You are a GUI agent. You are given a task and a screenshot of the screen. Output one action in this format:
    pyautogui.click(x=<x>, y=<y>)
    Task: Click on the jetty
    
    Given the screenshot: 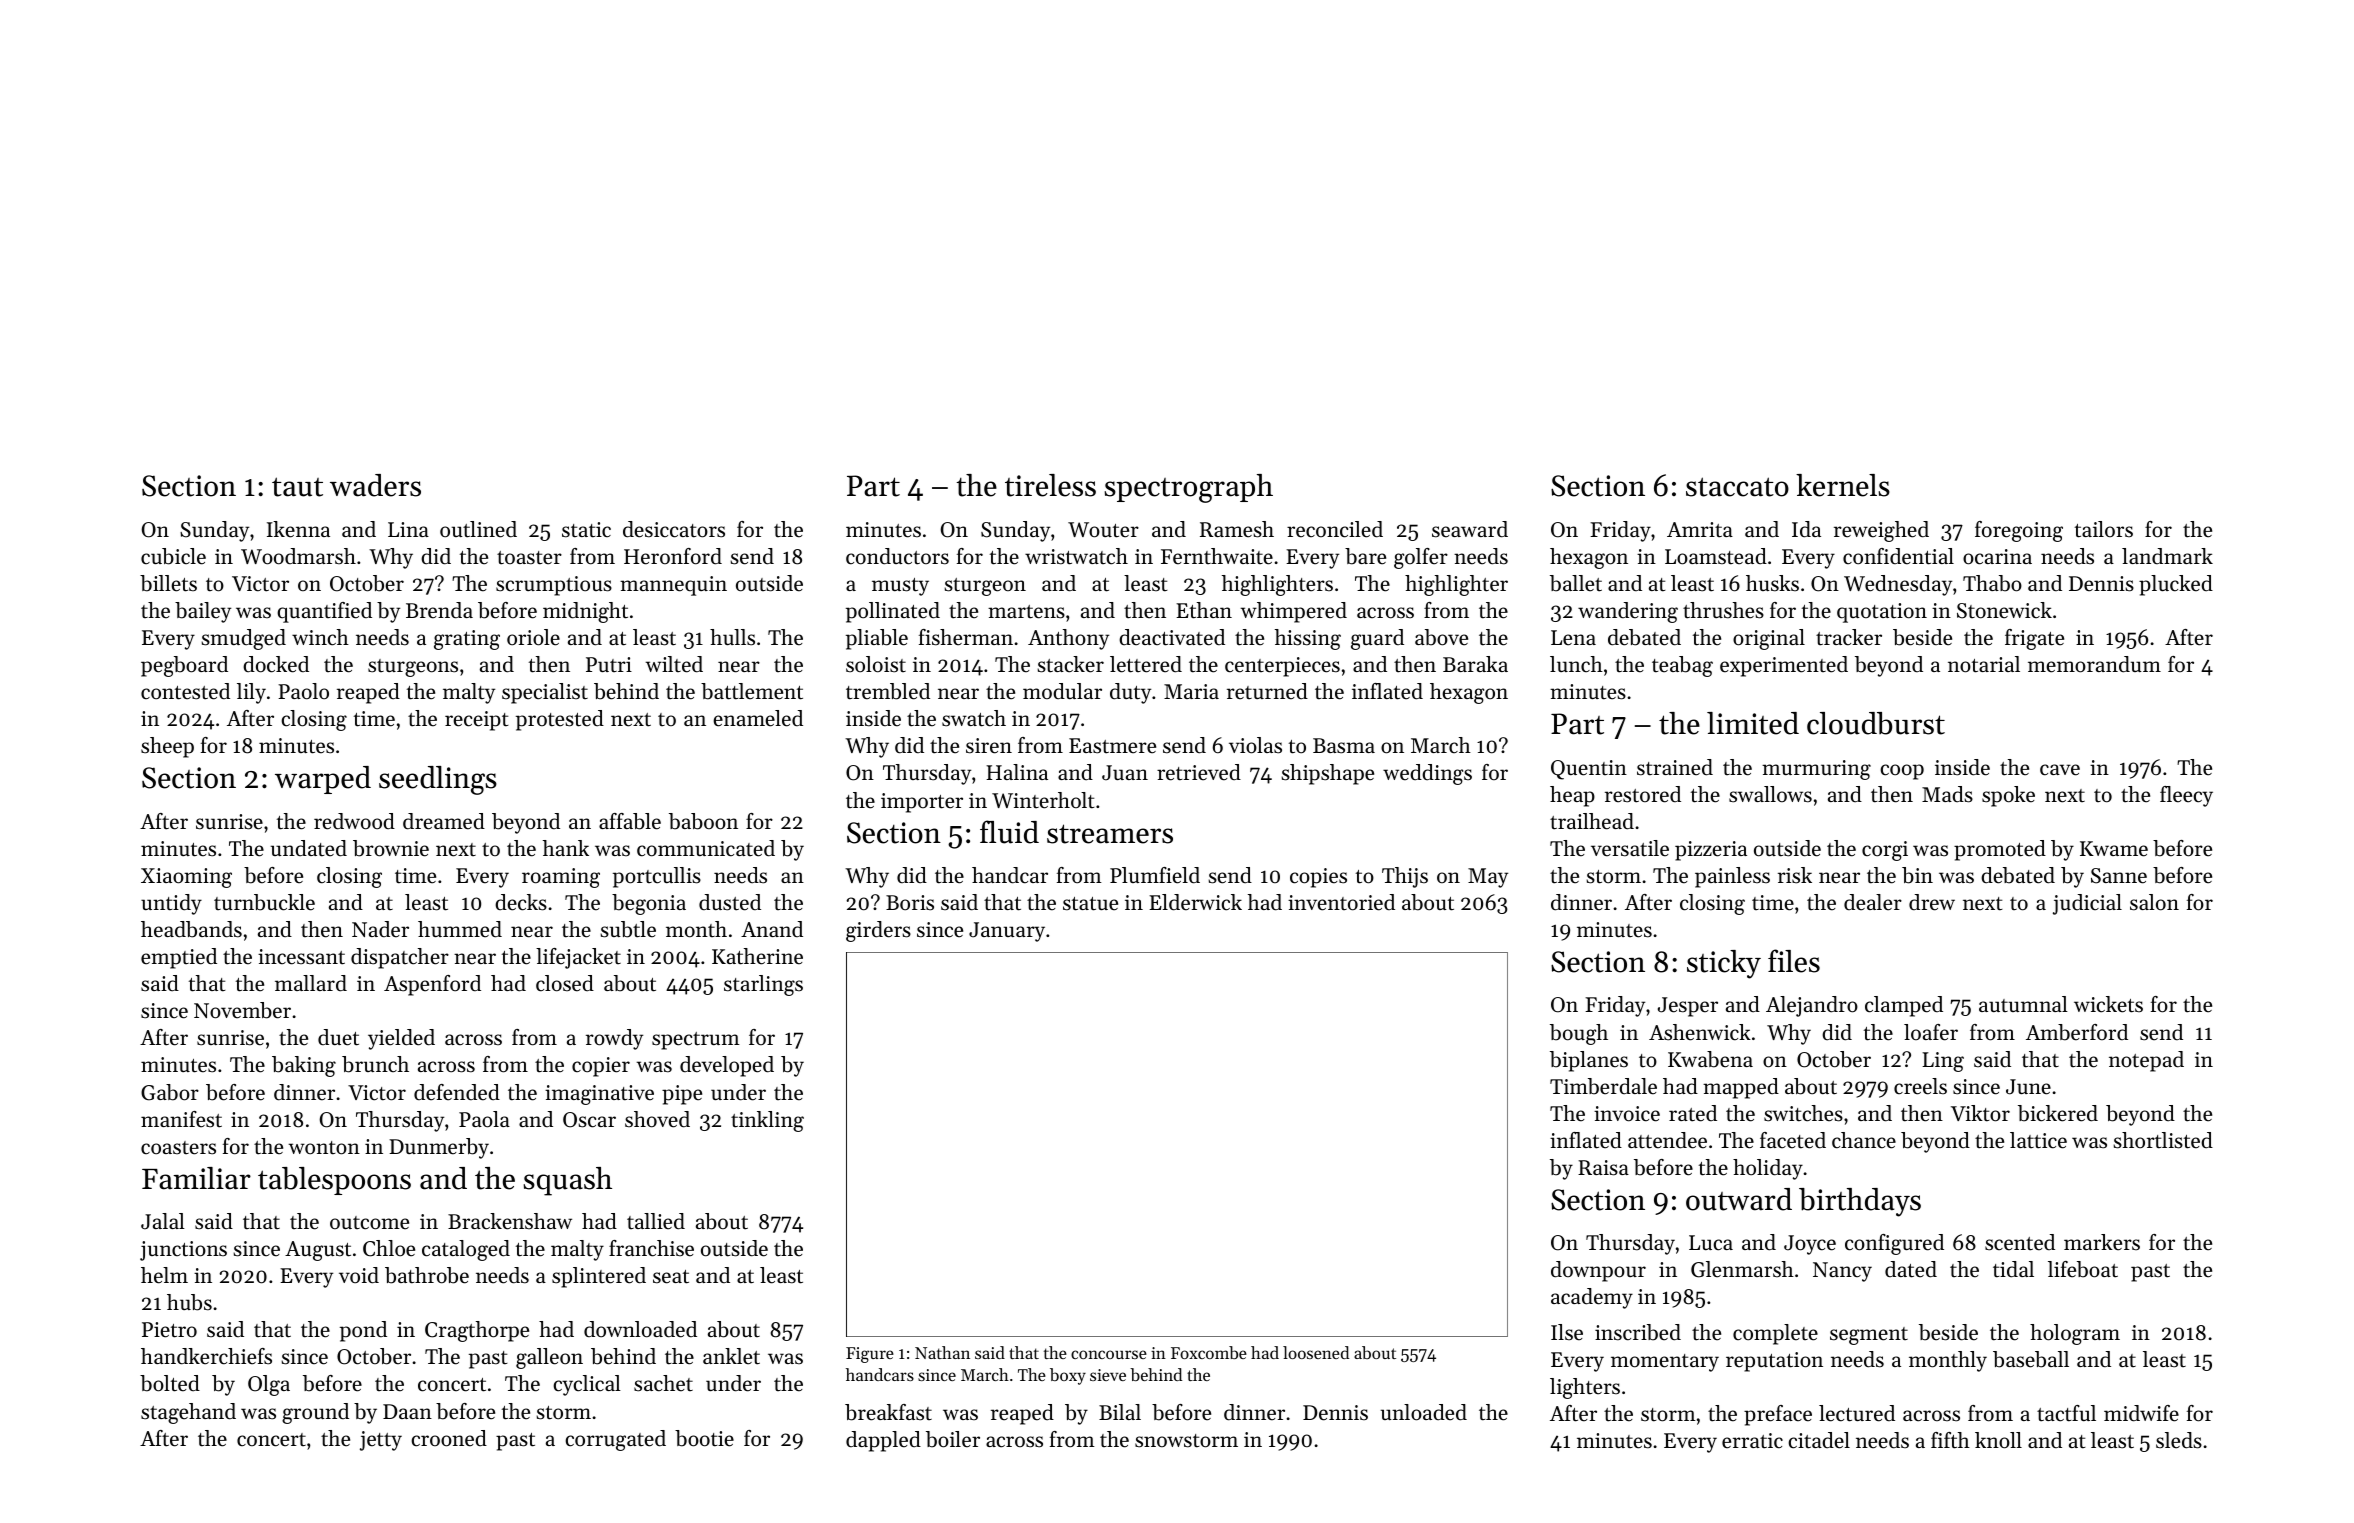 What is the action you would take?
    pyautogui.click(x=381, y=1441)
